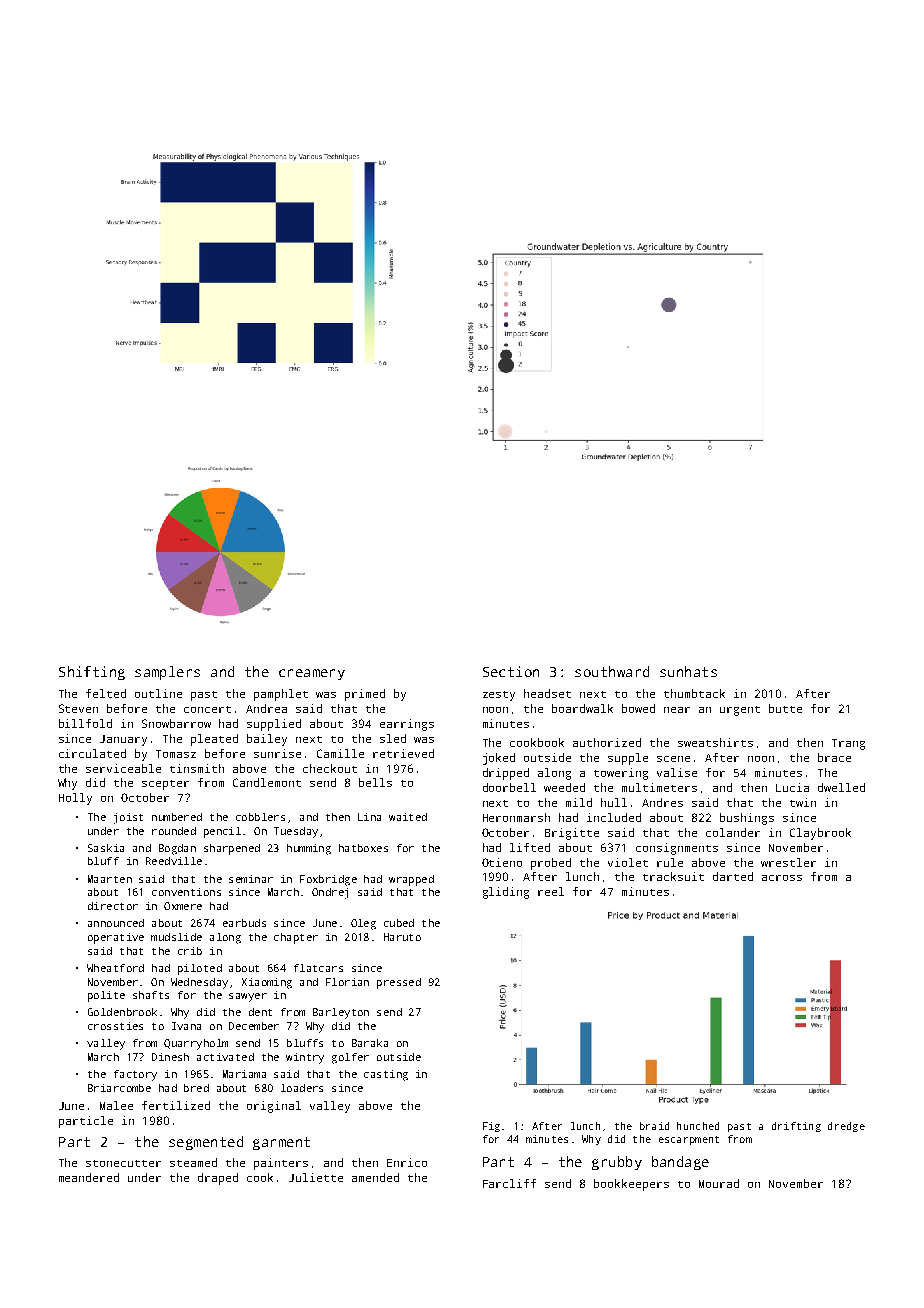 This document has width=924, height=1308. What do you see at coordinates (248, 997) in the document?
I see `sawyer` at bounding box center [248, 997].
